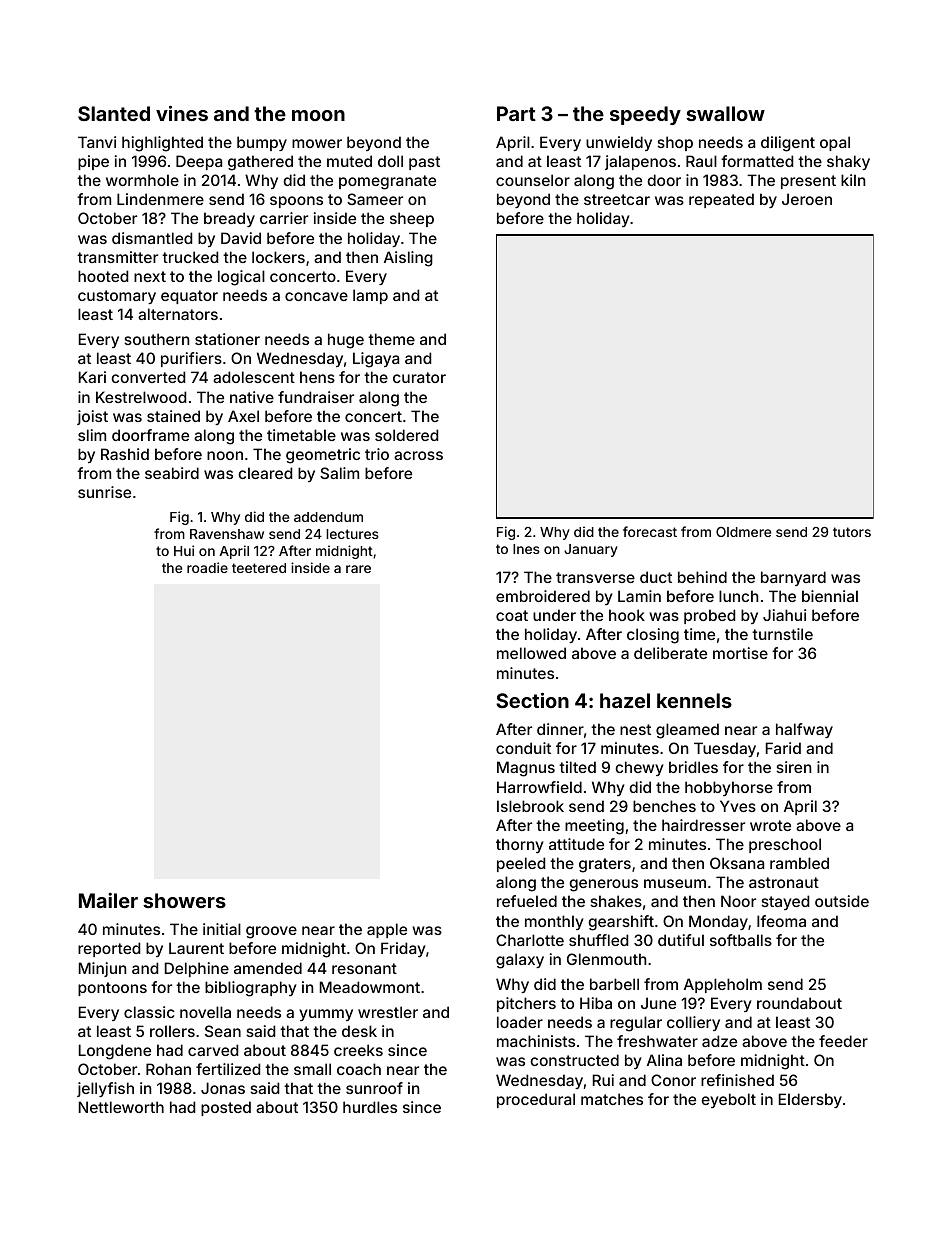  I want to click on Mailer, so click(108, 900).
